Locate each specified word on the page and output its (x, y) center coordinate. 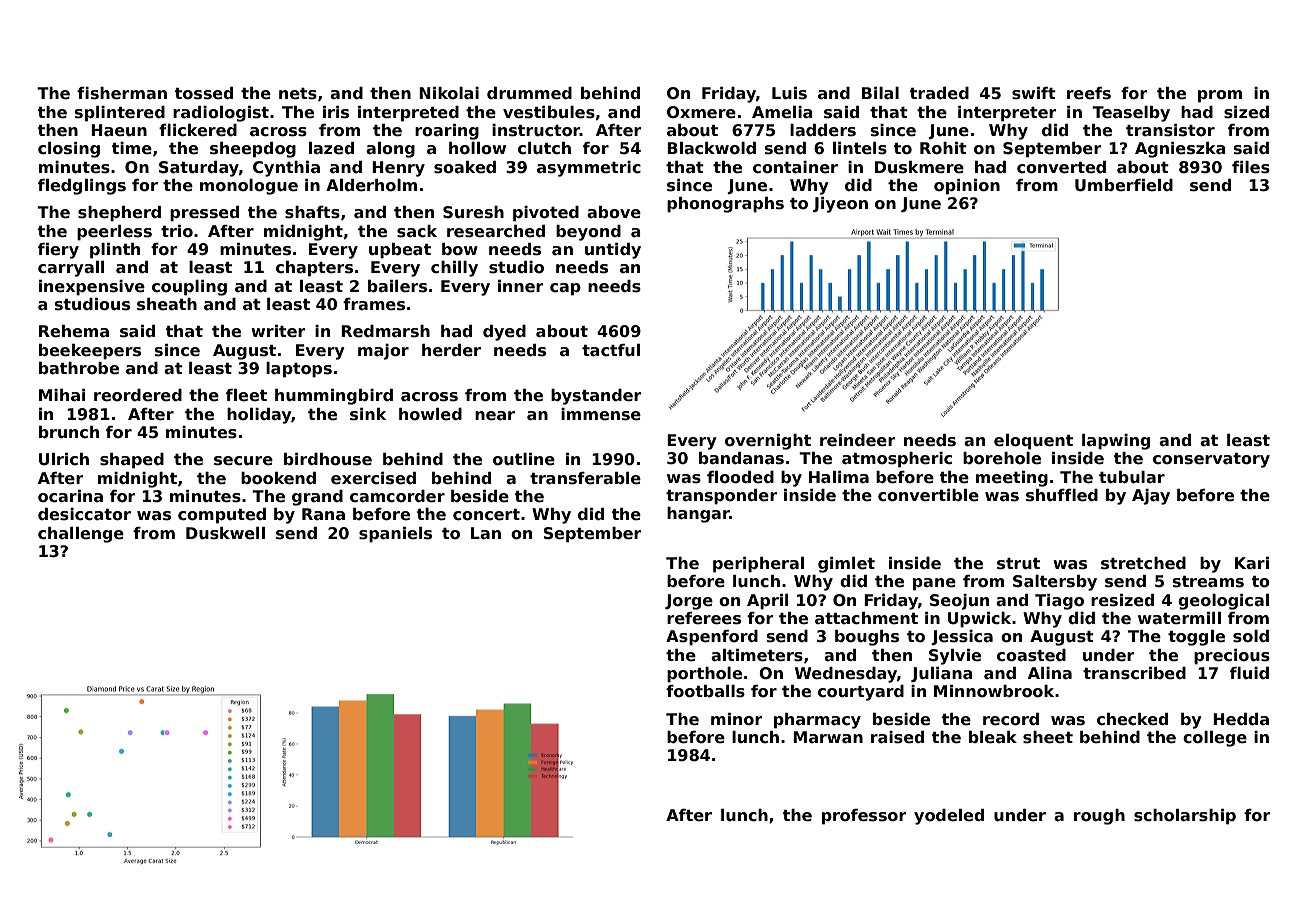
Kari (1252, 563)
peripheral (758, 565)
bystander (596, 397)
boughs (867, 638)
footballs (705, 691)
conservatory (1211, 460)
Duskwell (225, 533)
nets (298, 94)
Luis (789, 93)
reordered (138, 395)
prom (1220, 96)
